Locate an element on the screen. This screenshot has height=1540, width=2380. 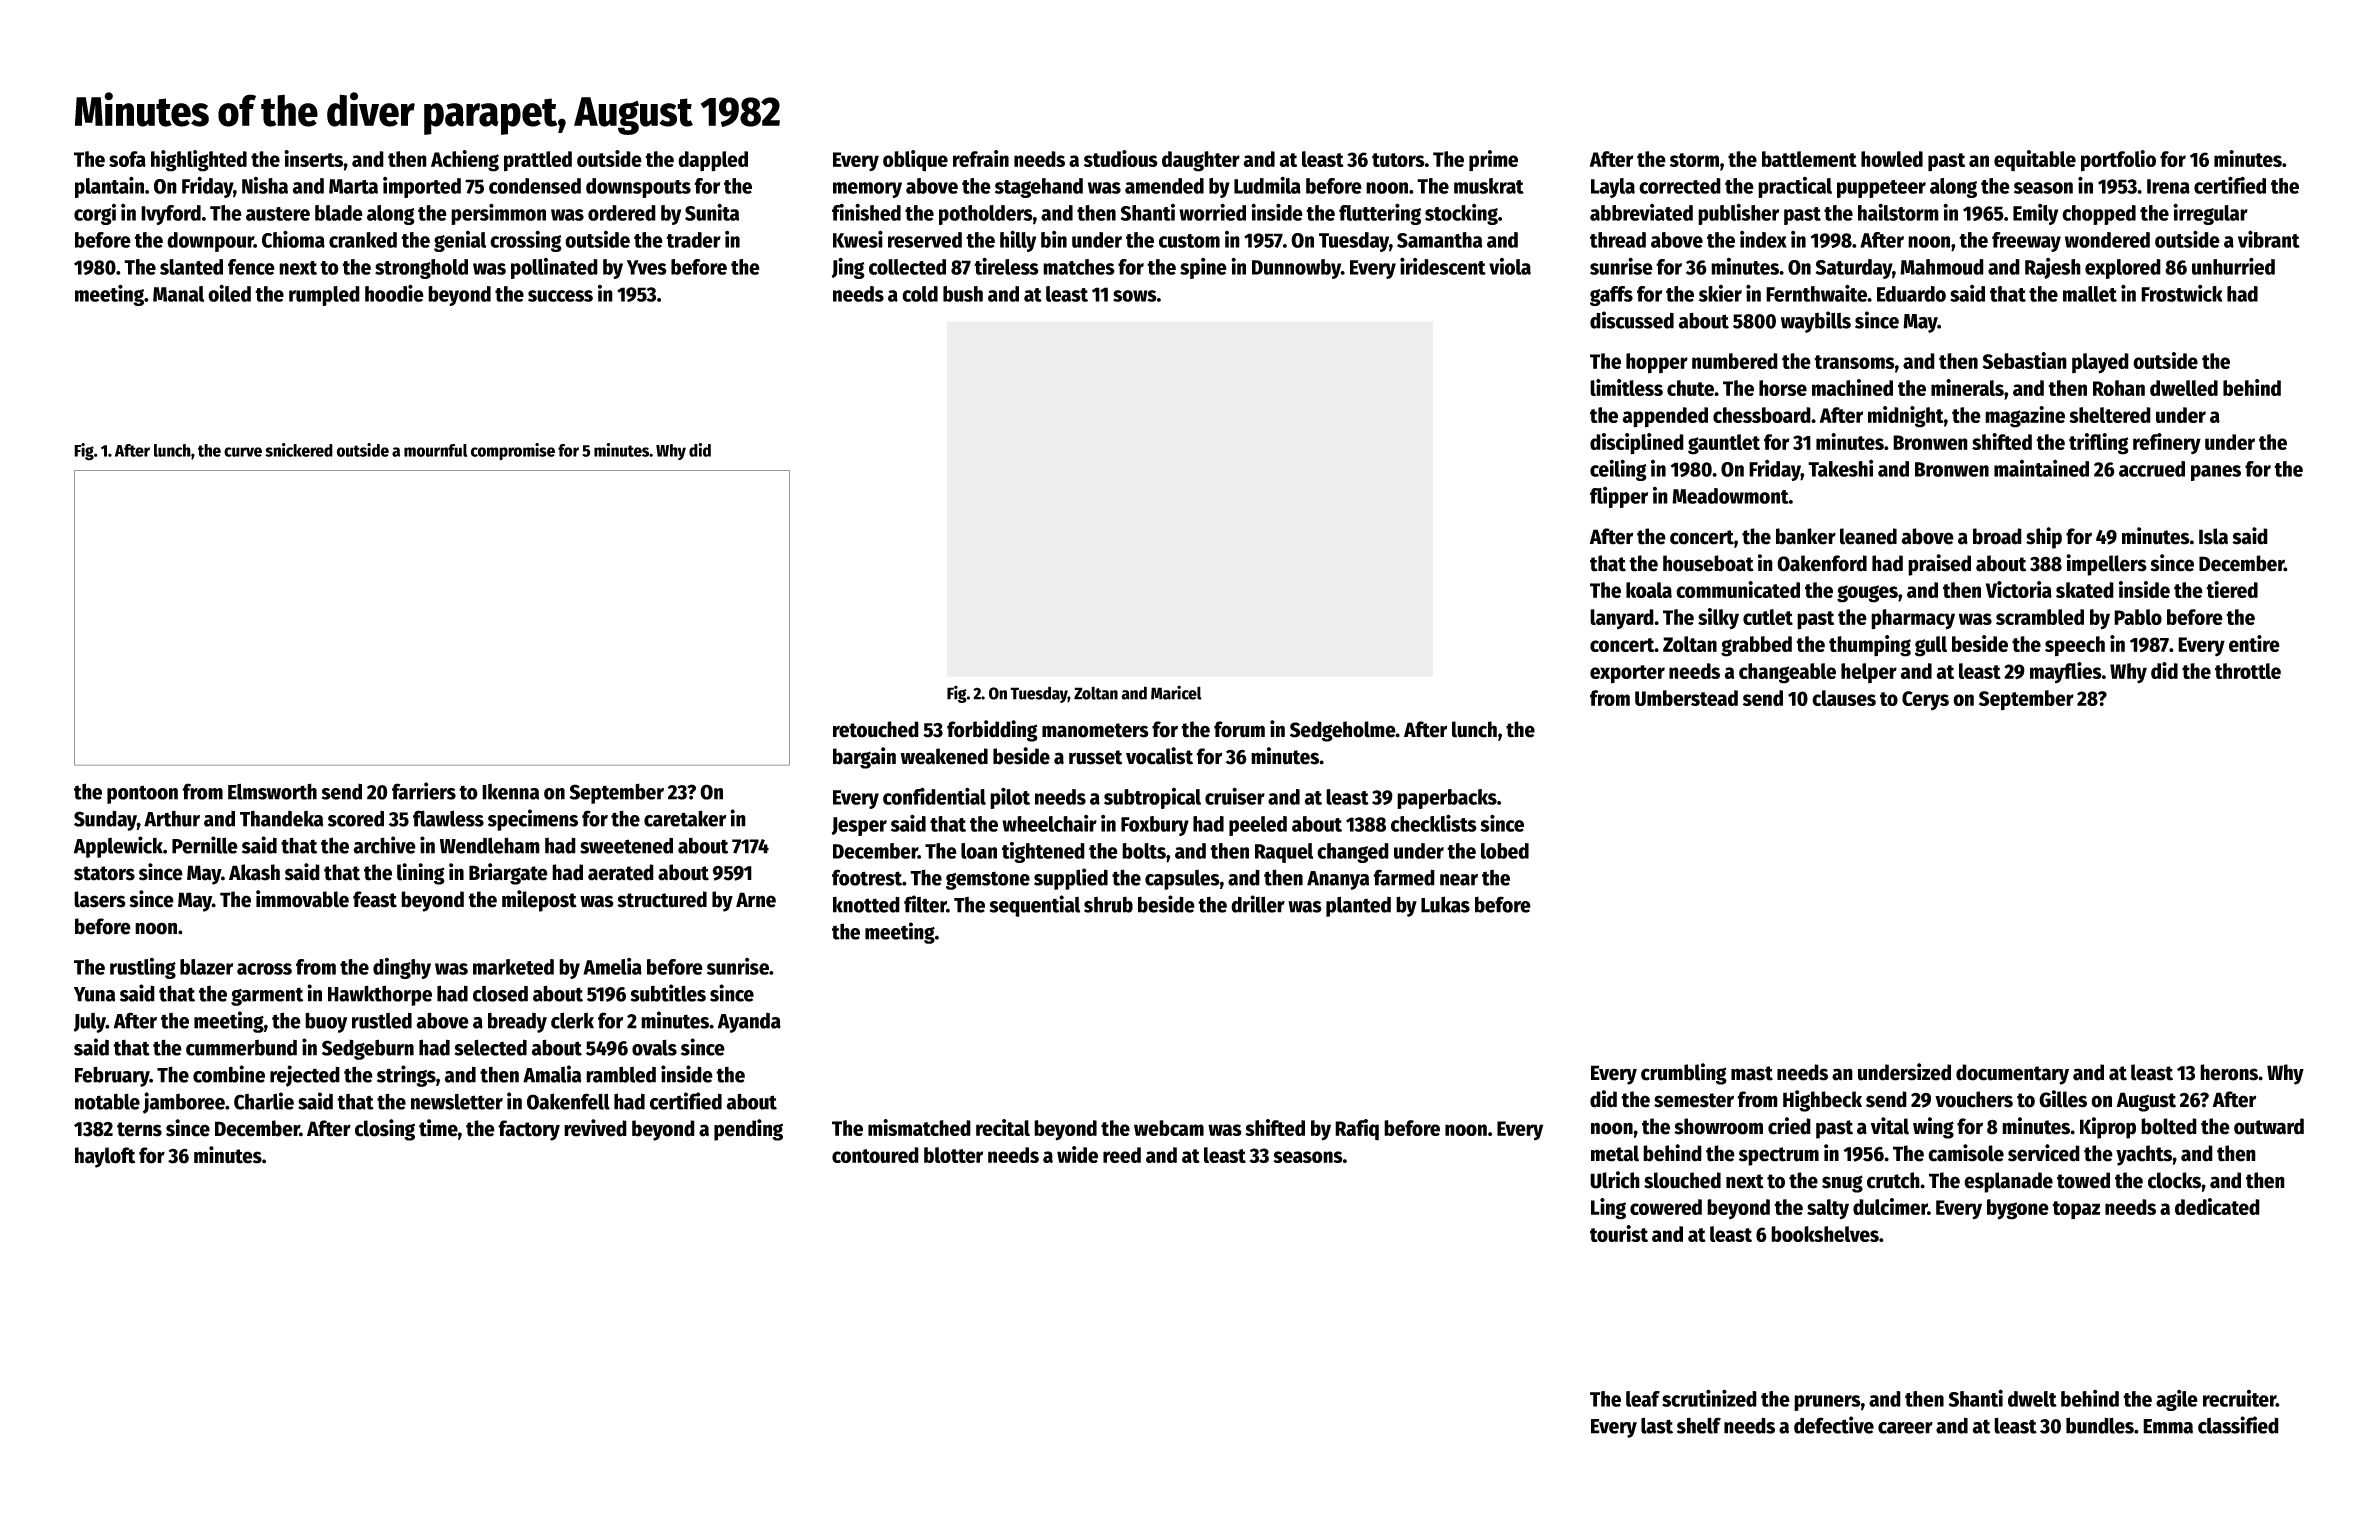
potholders is located at coordinates (986, 215).
